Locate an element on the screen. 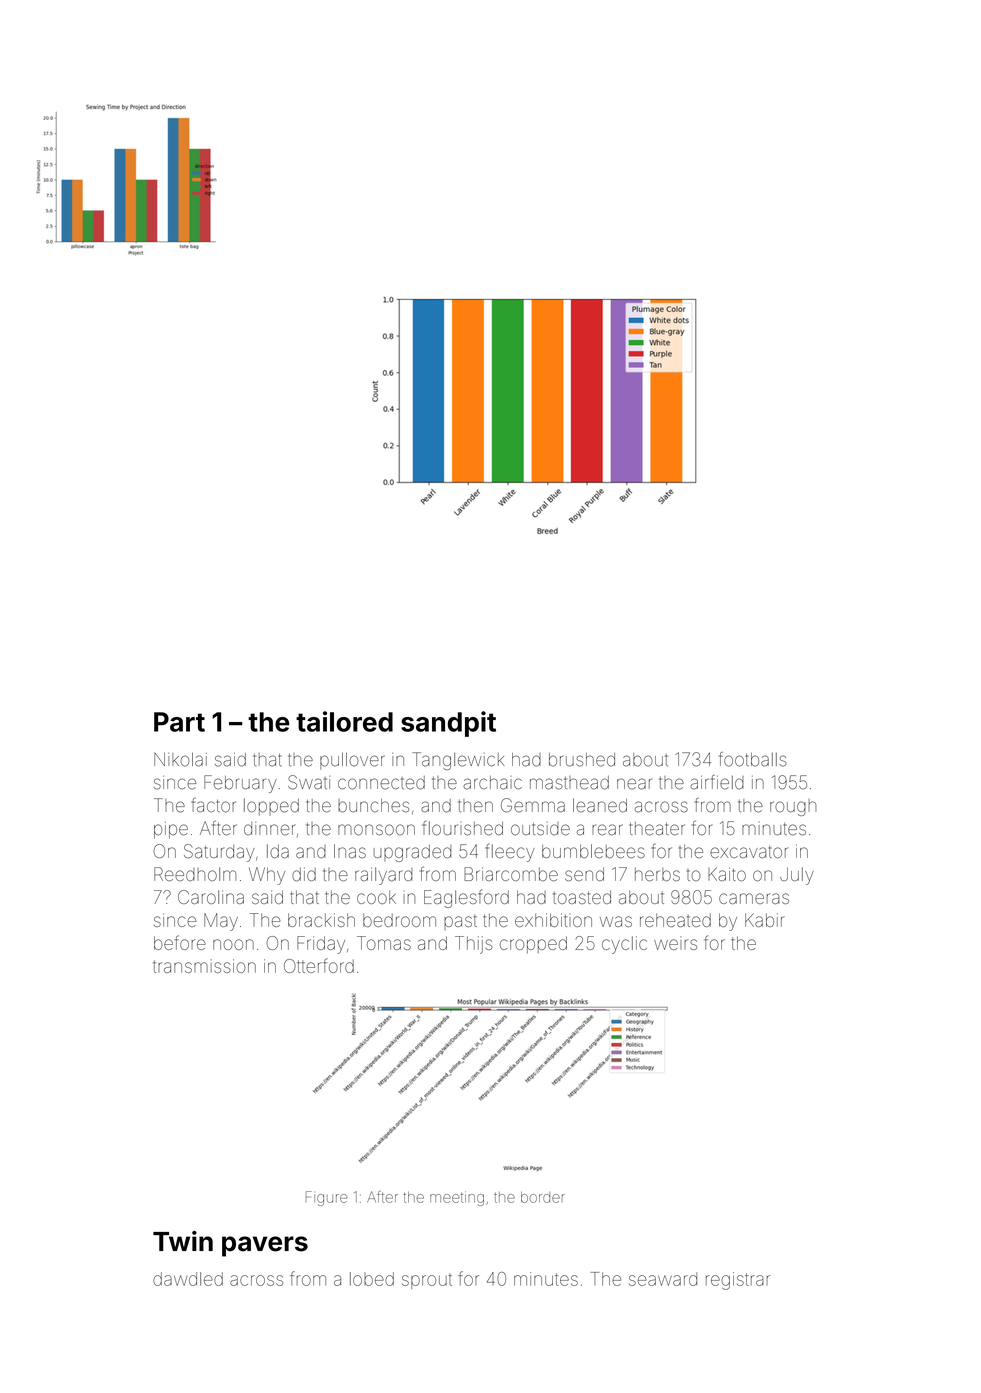  border is located at coordinates (543, 1197).
